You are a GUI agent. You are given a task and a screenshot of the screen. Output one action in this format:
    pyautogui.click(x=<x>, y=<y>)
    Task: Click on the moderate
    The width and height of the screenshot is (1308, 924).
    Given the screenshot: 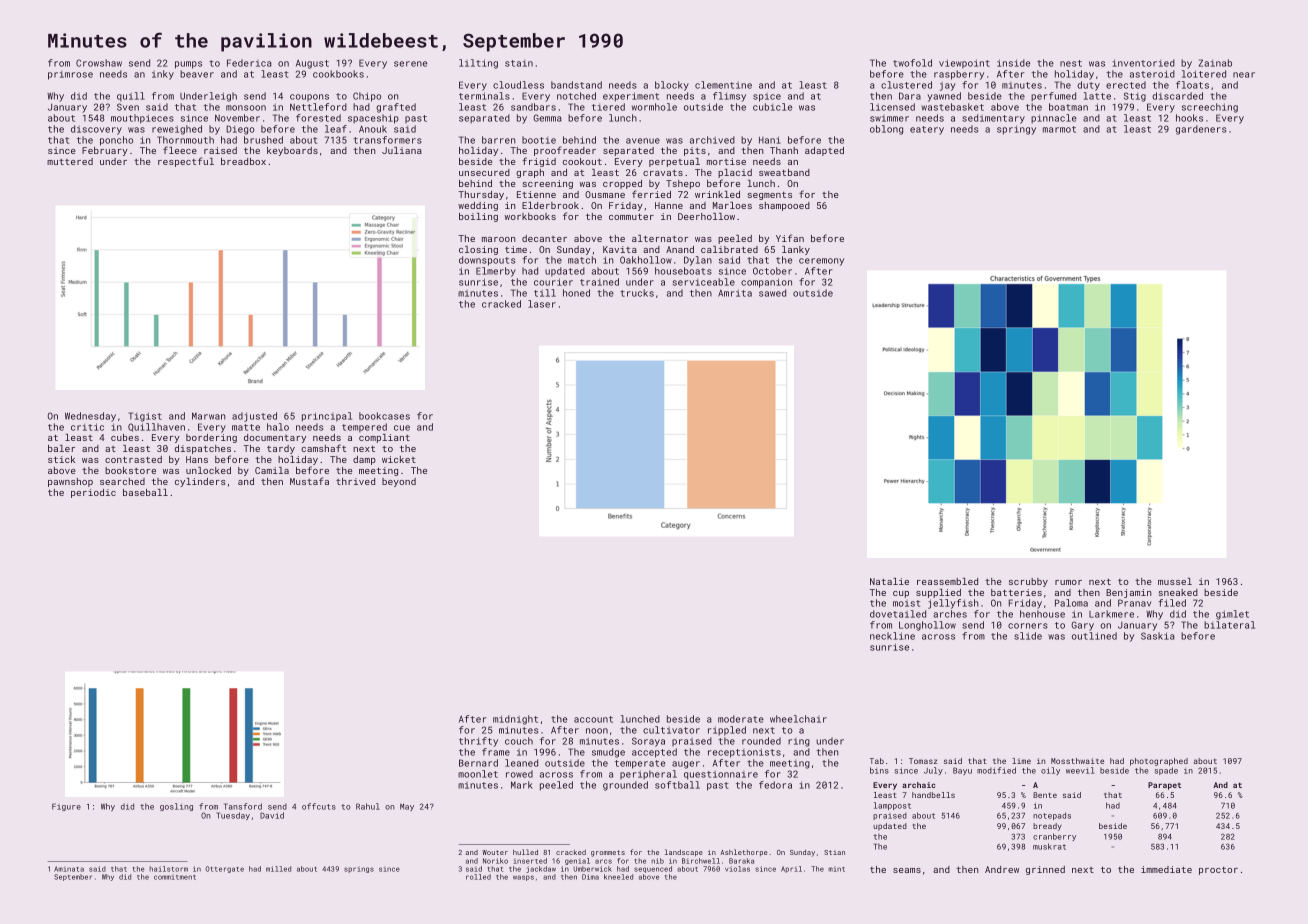 What is the action you would take?
    pyautogui.click(x=741, y=719)
